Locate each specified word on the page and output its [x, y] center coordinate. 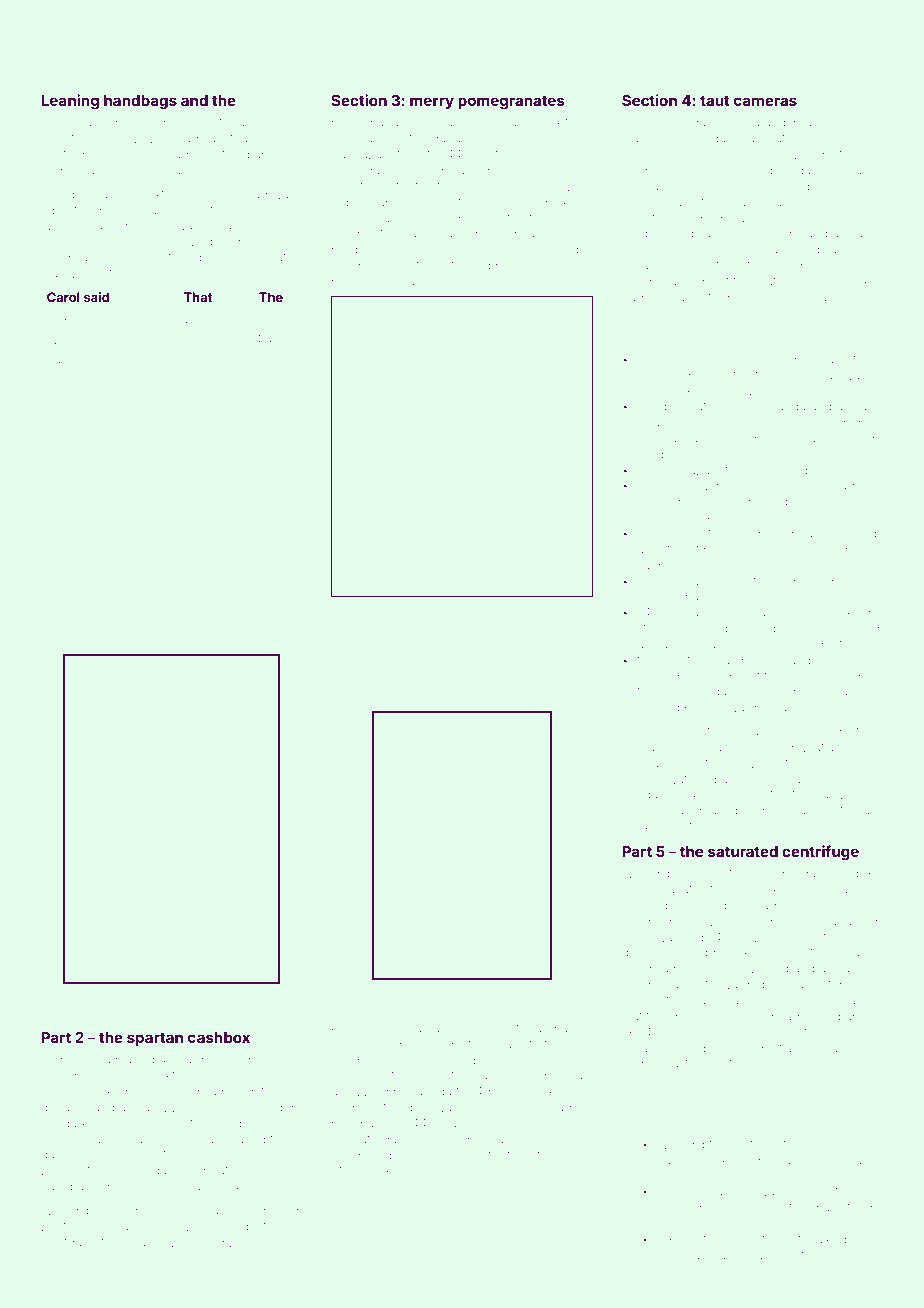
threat [856, 810]
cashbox [219, 1037]
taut [715, 100]
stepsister [849, 985]
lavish [674, 1208]
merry [432, 103]
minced [94, 359]
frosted [471, 265]
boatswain [841, 375]
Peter [636, 937]
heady [722, 1257]
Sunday [248, 628]
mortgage [69, 1244]
